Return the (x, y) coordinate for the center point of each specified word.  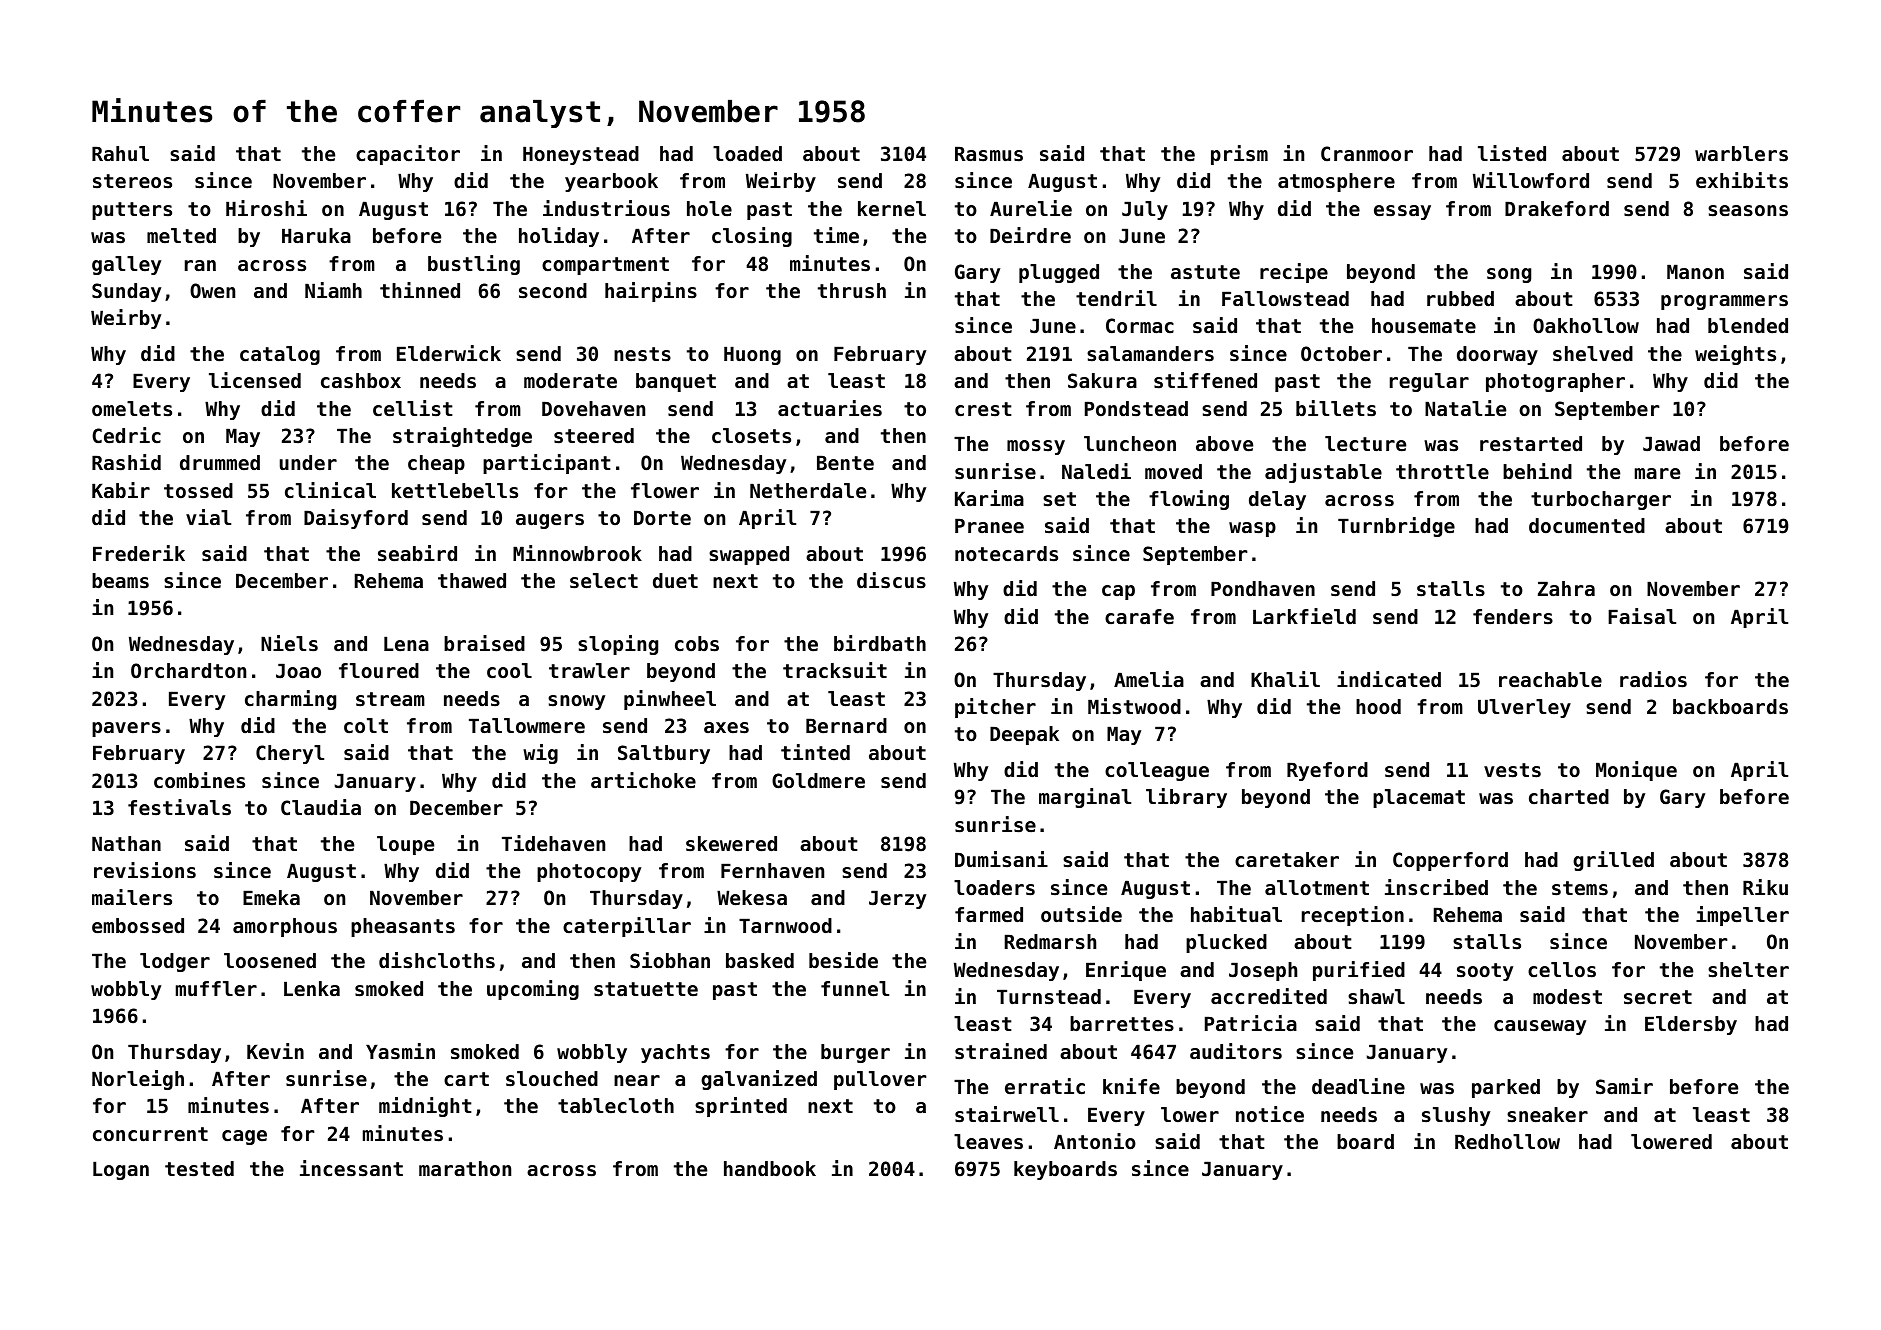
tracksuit (835, 670)
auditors (1236, 1051)
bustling (474, 265)
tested (199, 1169)
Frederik (139, 553)
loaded (747, 154)
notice (1270, 1114)
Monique (1636, 771)
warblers (1741, 154)
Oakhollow (1586, 326)
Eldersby (1691, 1025)
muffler (216, 988)
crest (983, 409)
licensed (255, 380)
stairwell (1007, 1114)
